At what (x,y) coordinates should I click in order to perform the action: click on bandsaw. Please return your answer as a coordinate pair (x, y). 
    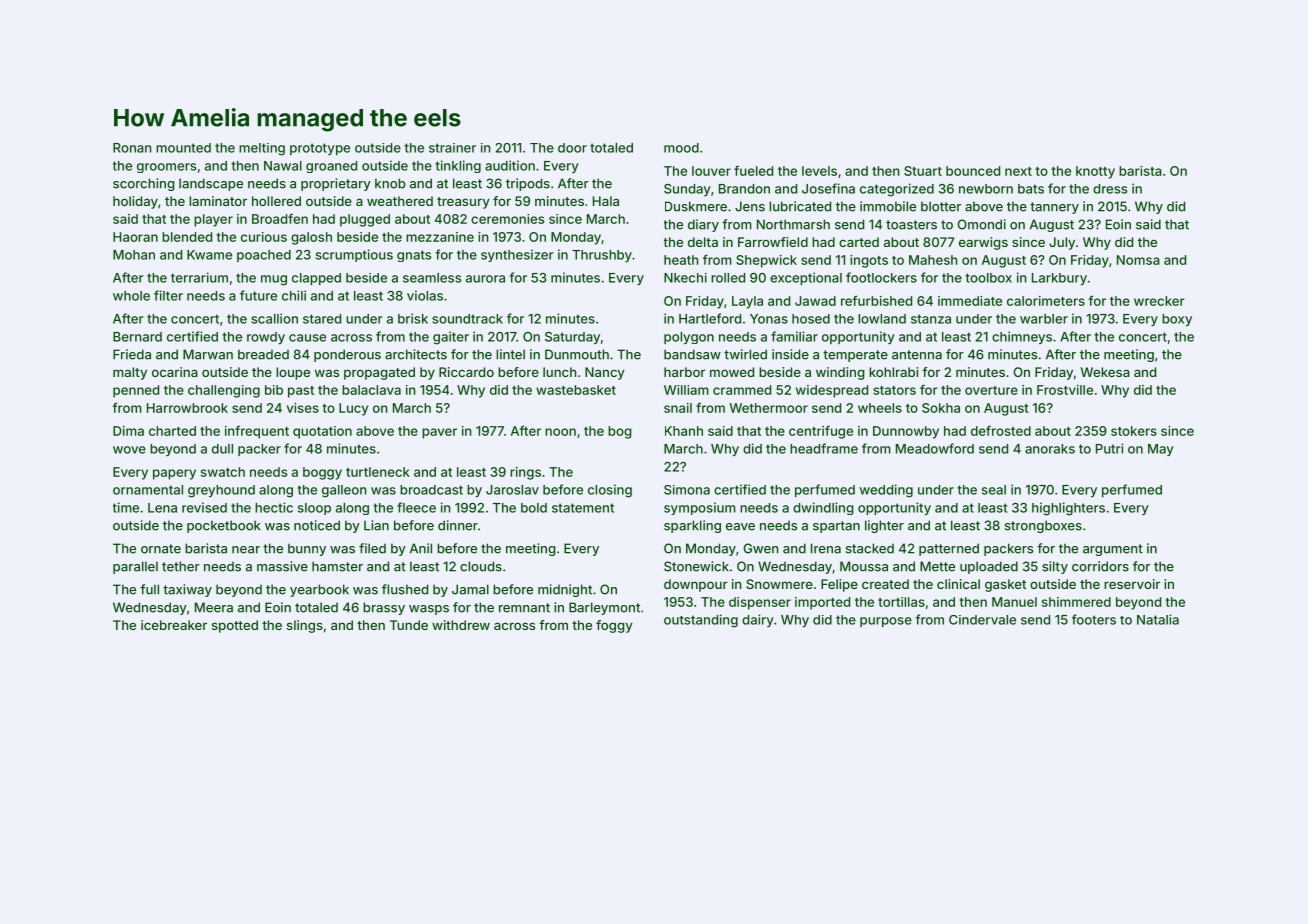
    Looking at the image, I should click on (692, 354).
